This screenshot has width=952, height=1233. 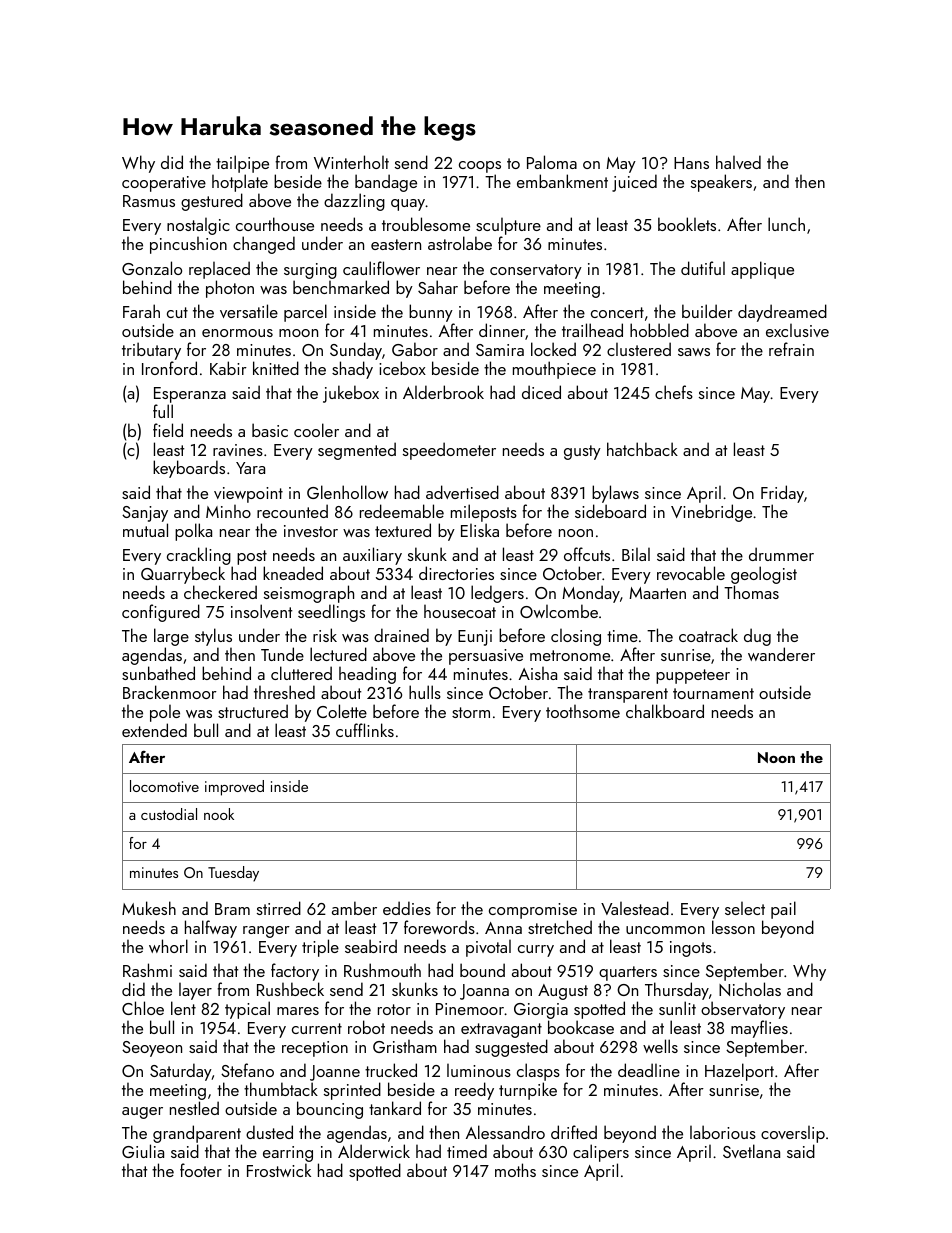 What do you see at coordinates (365, 730) in the screenshot?
I see `cufflinks` at bounding box center [365, 730].
